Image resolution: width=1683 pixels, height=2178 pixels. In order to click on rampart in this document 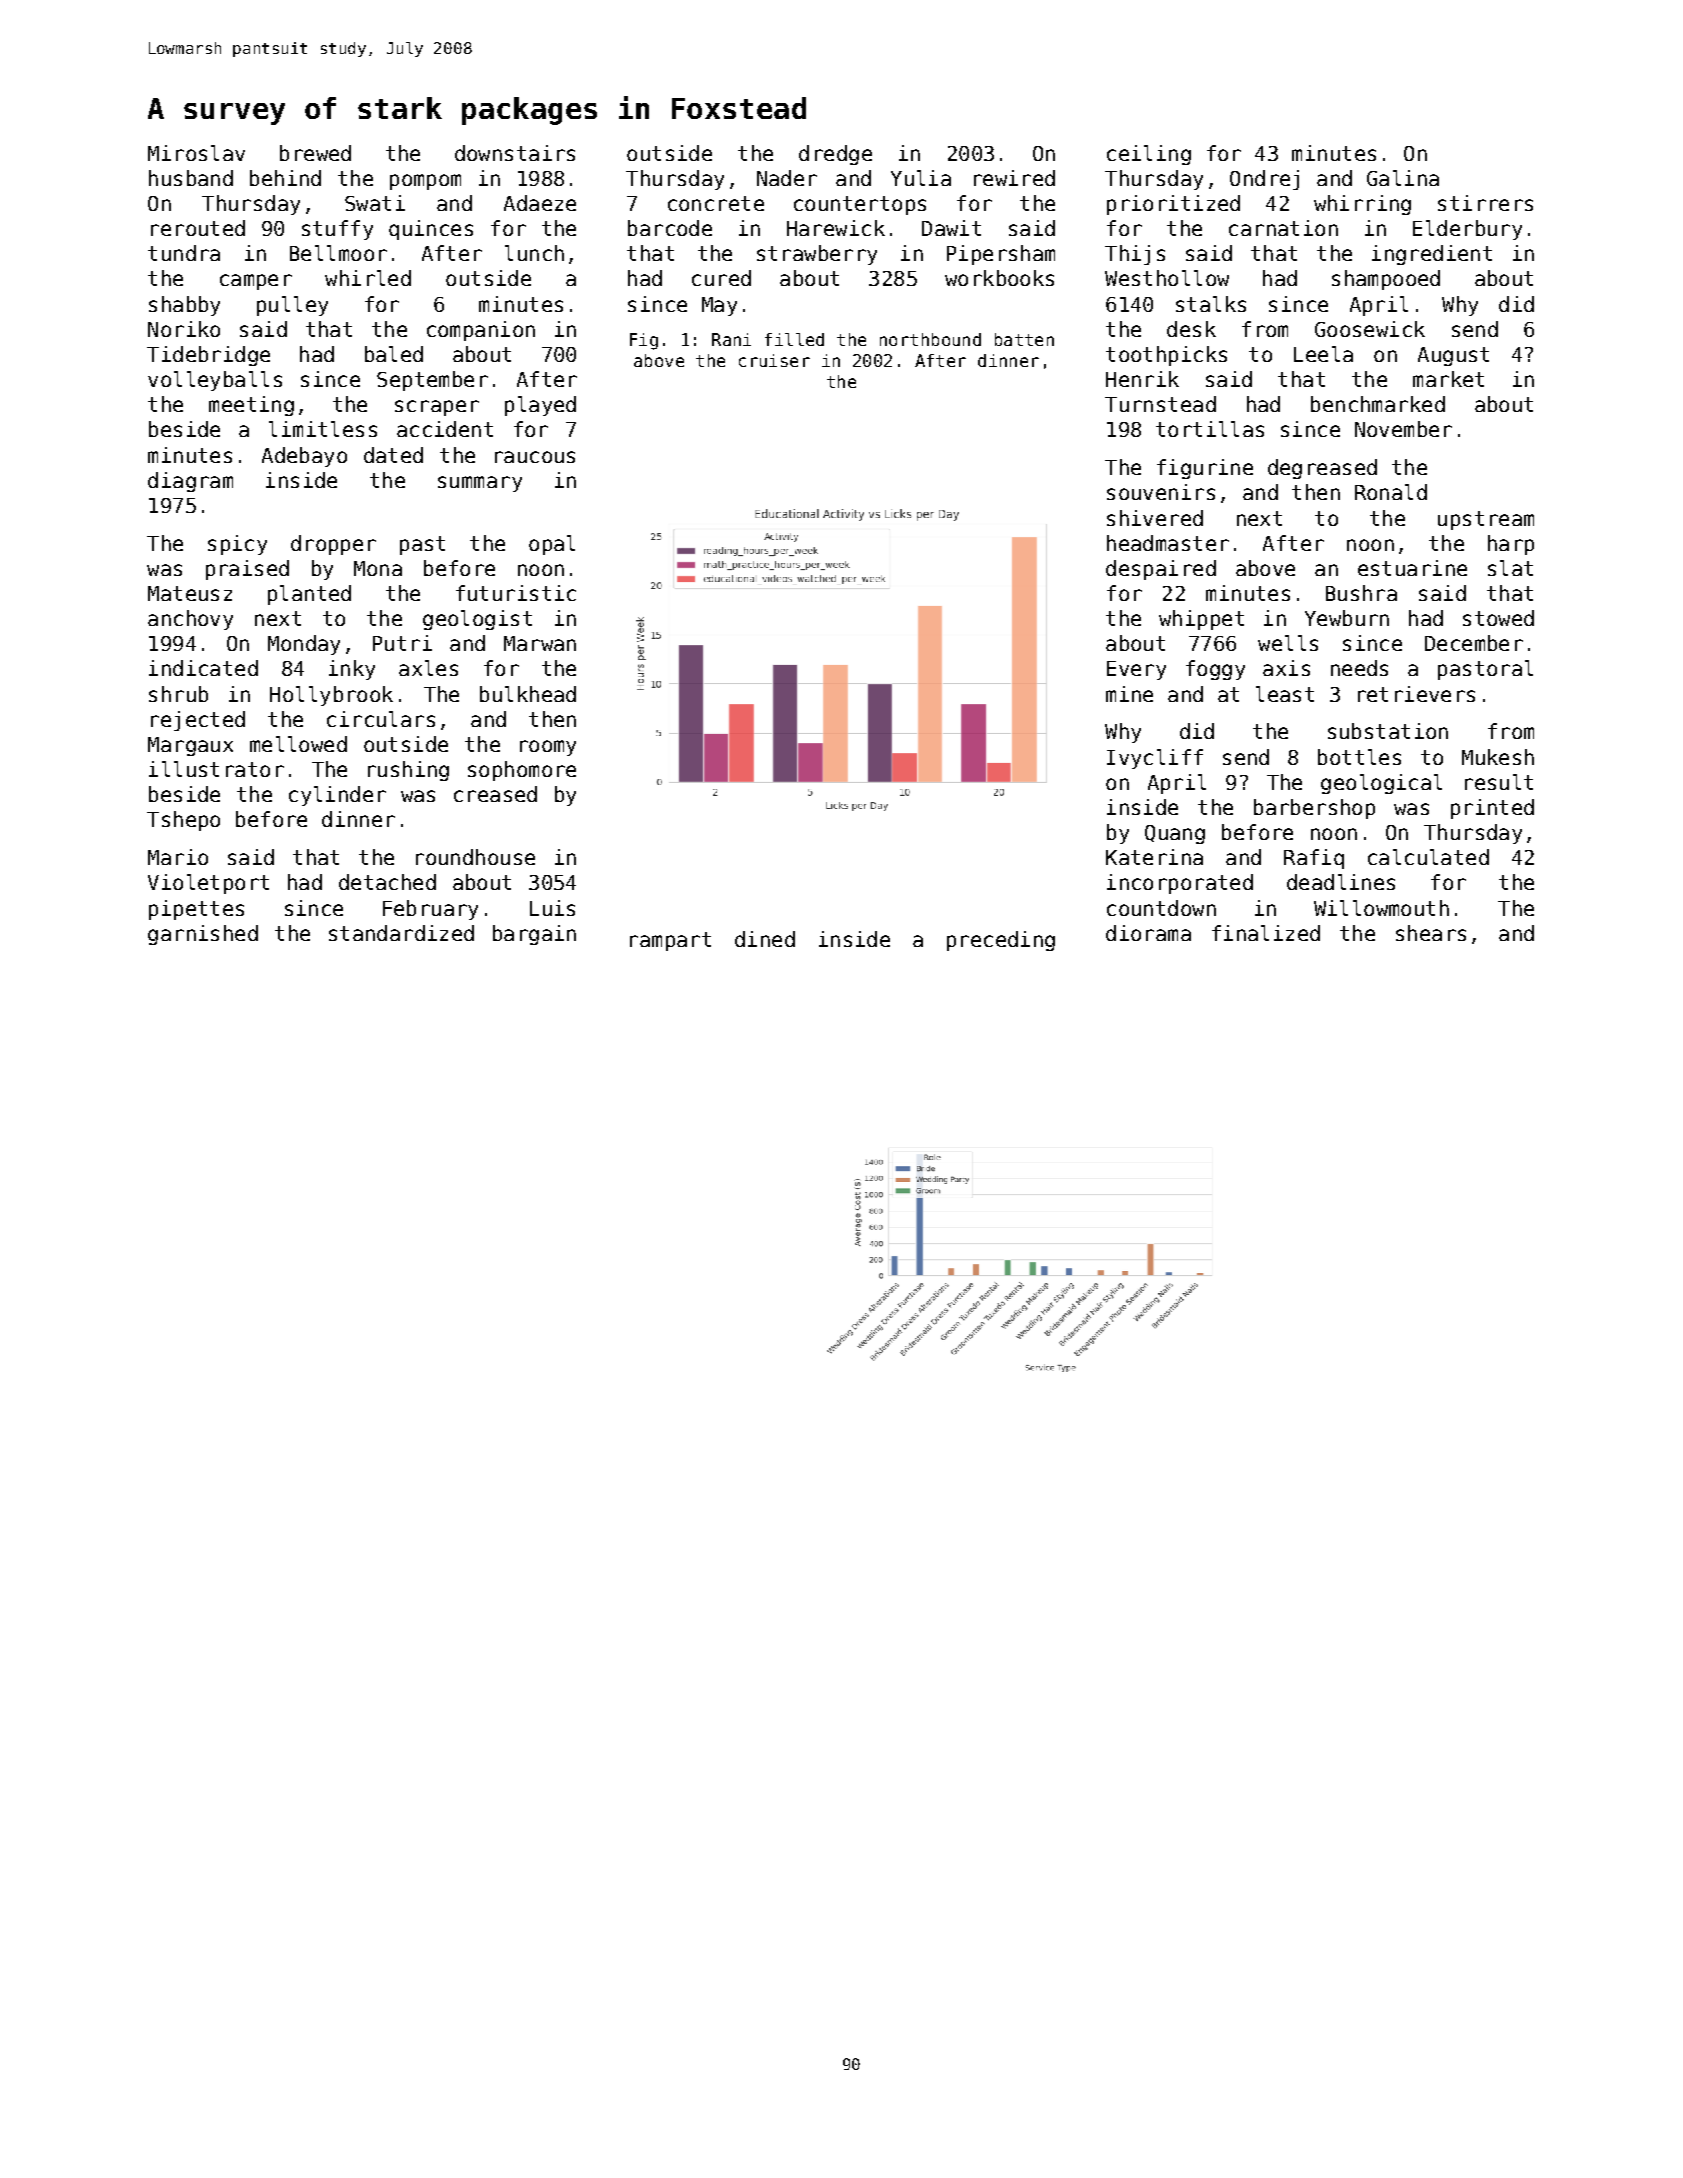, I will do `click(670, 941)`.
